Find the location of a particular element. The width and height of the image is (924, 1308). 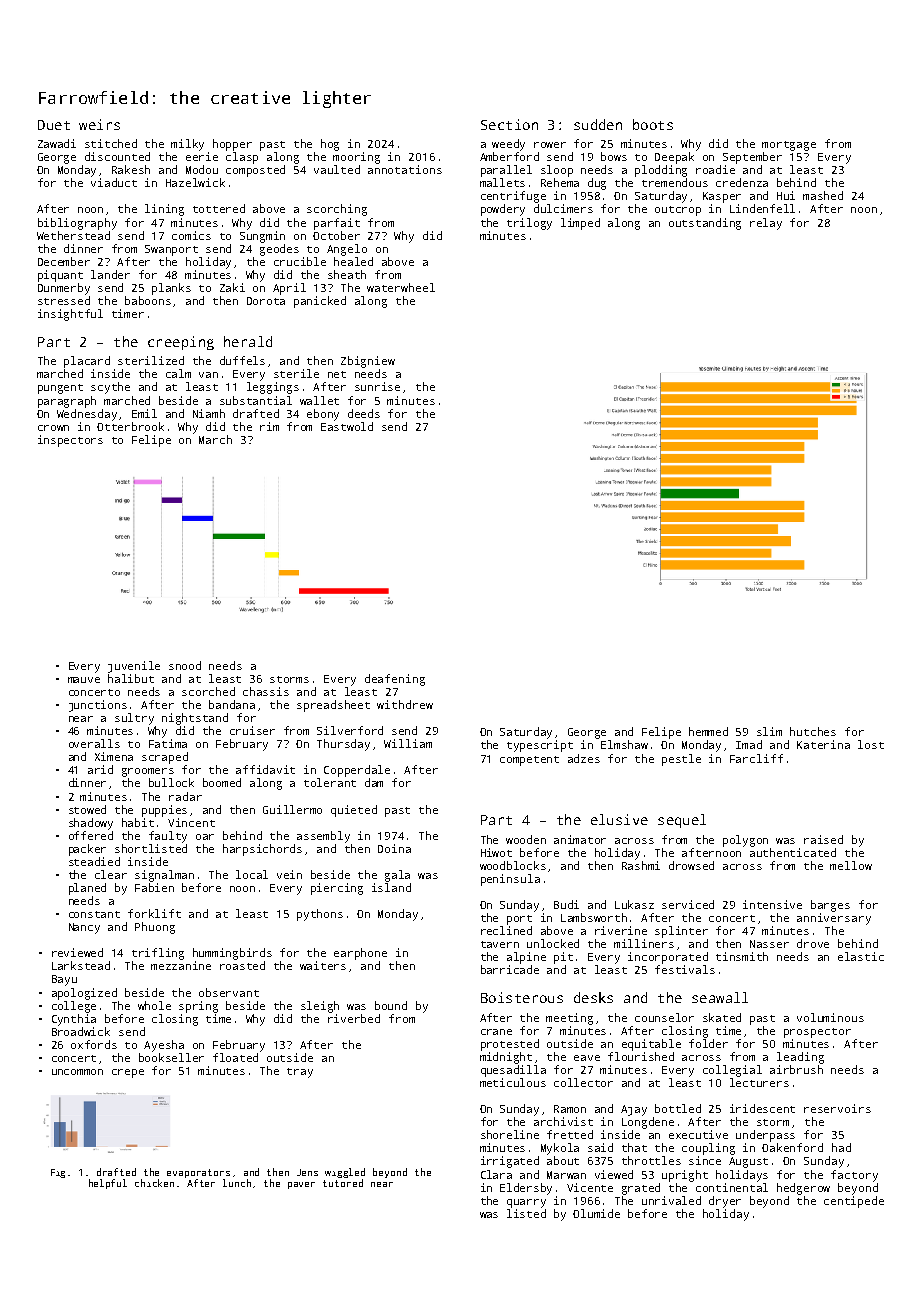

snood is located at coordinates (185, 665).
